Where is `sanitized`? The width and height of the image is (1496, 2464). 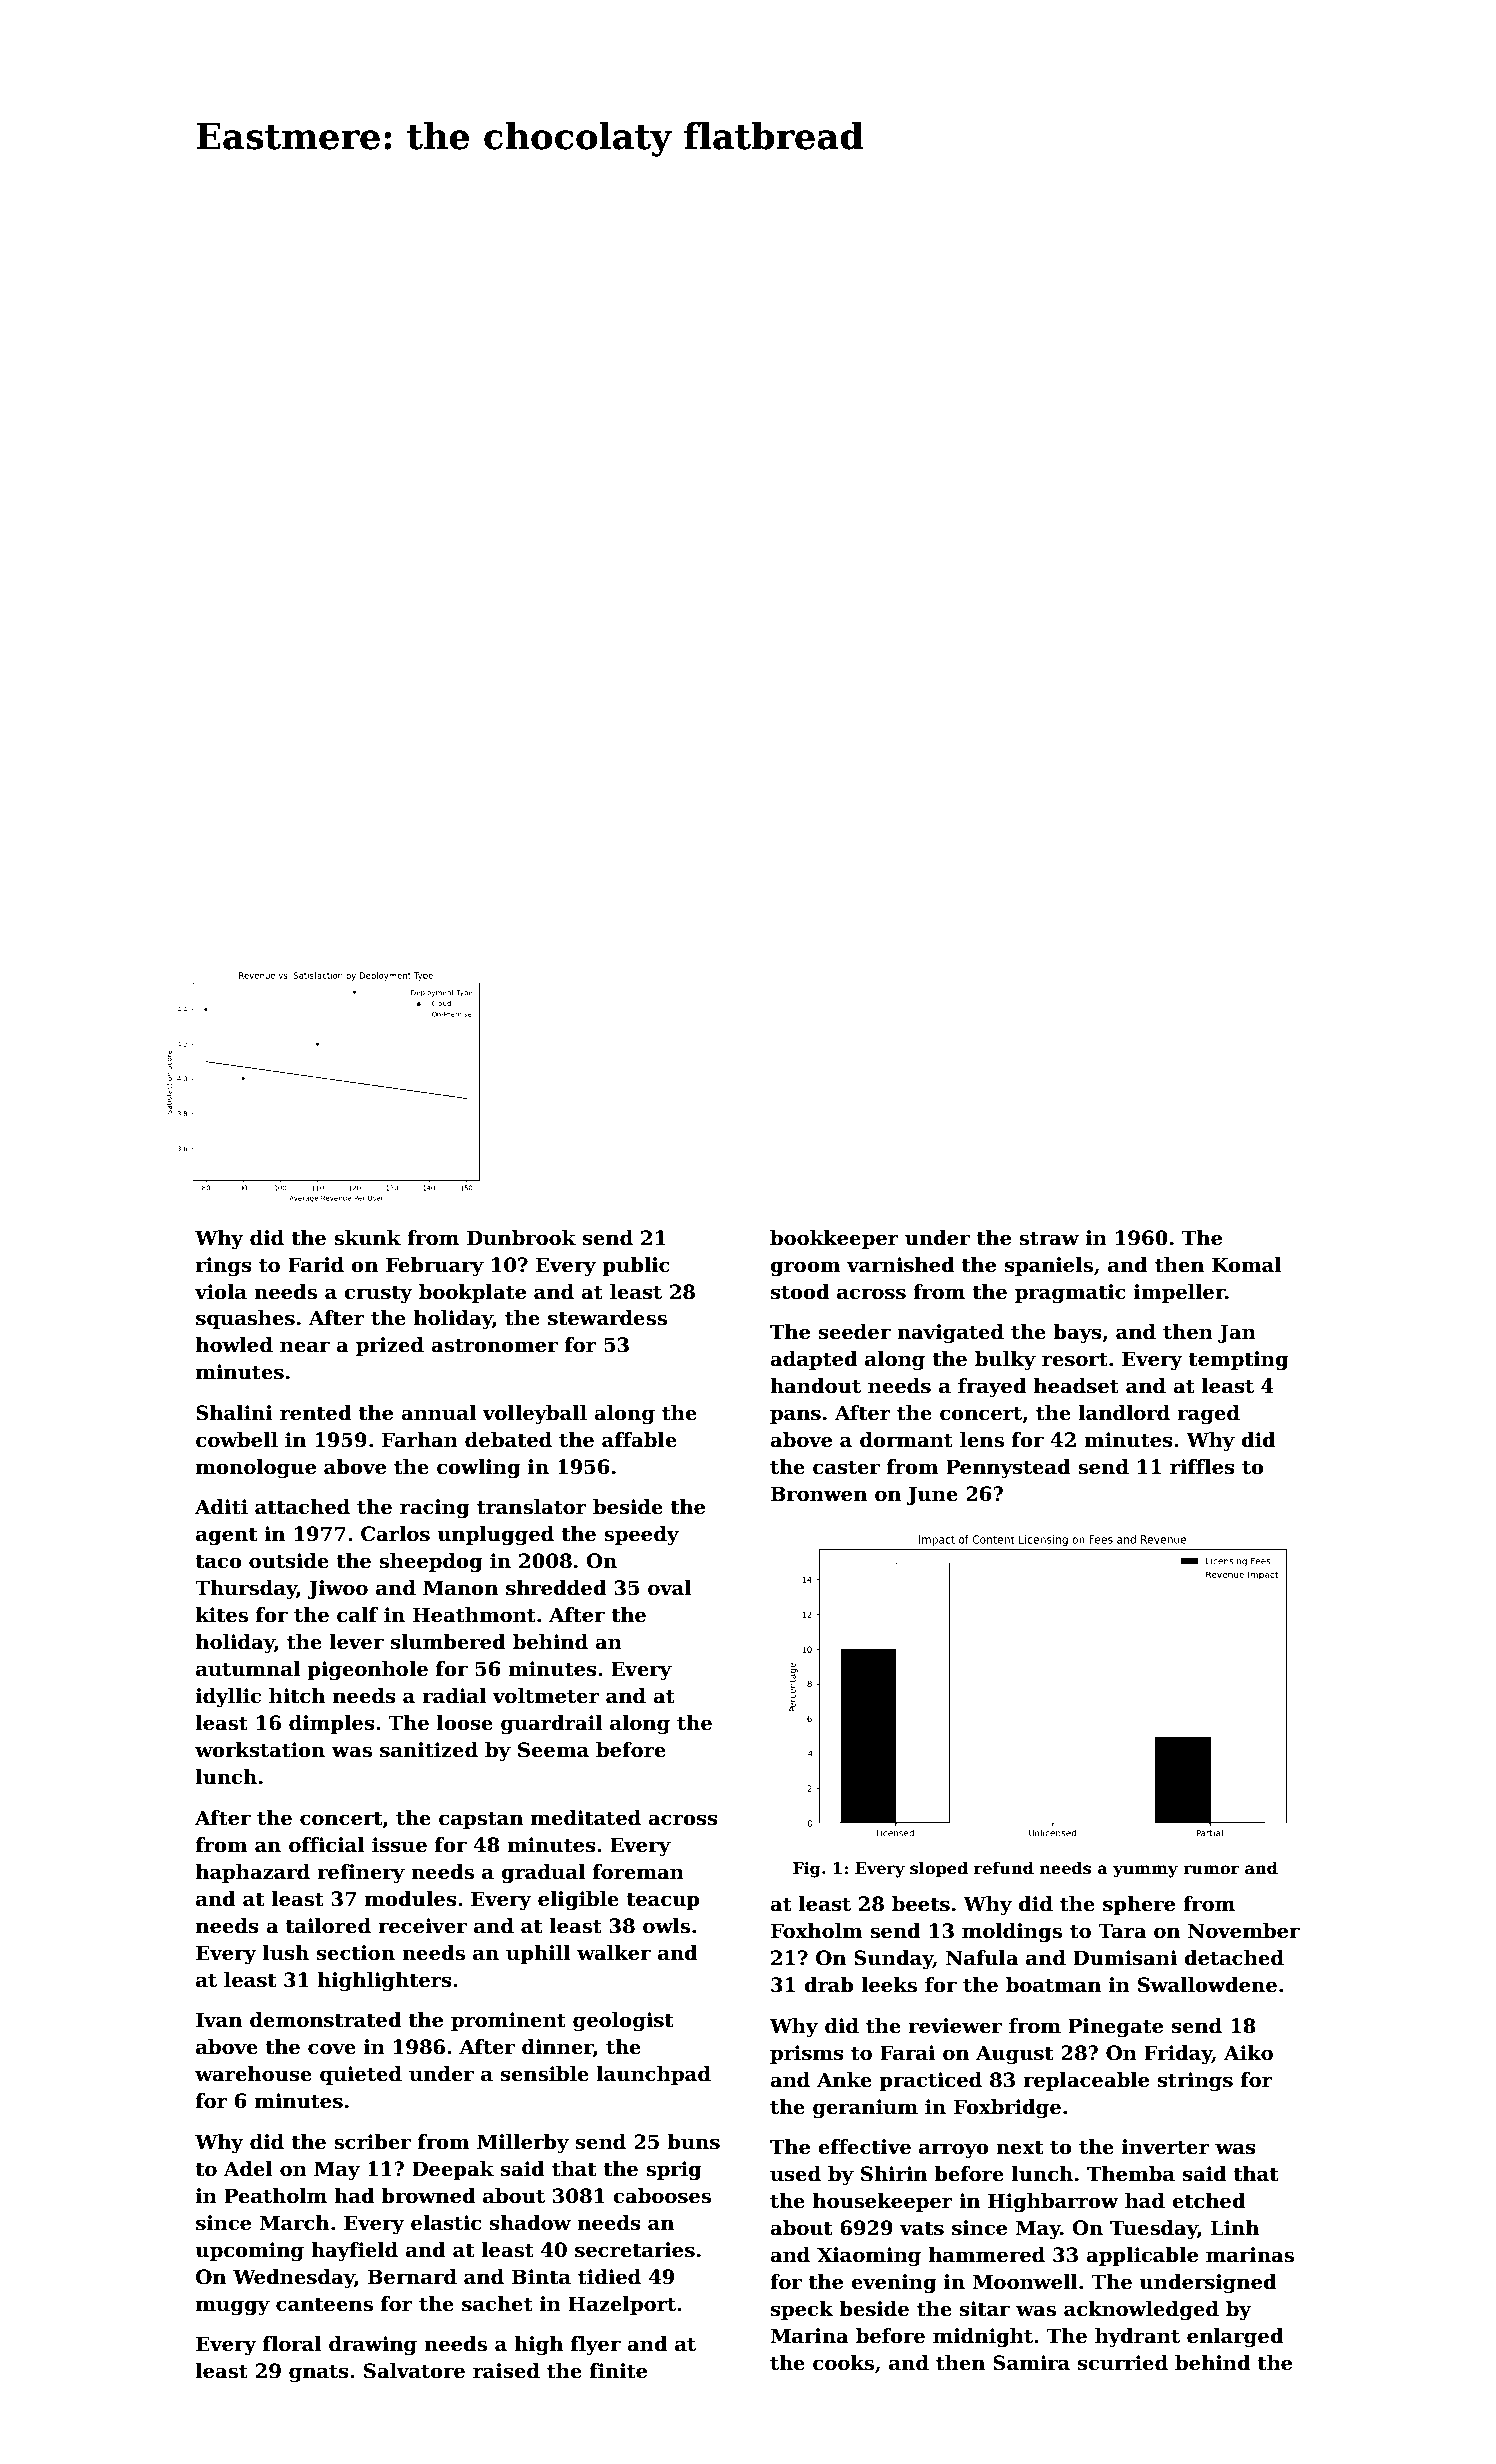 sanitized is located at coordinates (429, 1750).
